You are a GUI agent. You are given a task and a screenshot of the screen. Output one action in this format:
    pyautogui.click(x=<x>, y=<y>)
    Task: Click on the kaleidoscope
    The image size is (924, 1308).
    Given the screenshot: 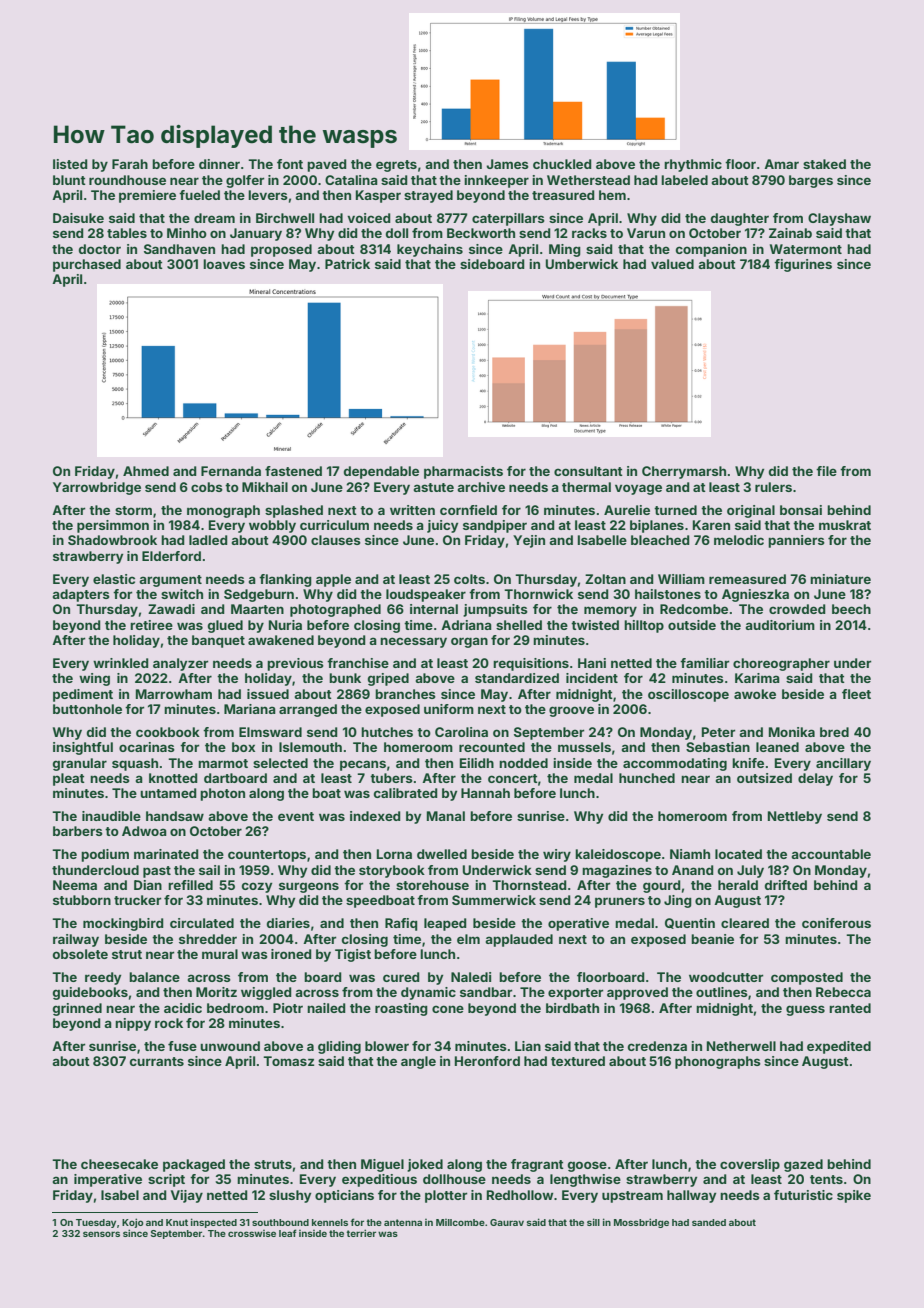 What is the action you would take?
    pyautogui.click(x=618, y=855)
